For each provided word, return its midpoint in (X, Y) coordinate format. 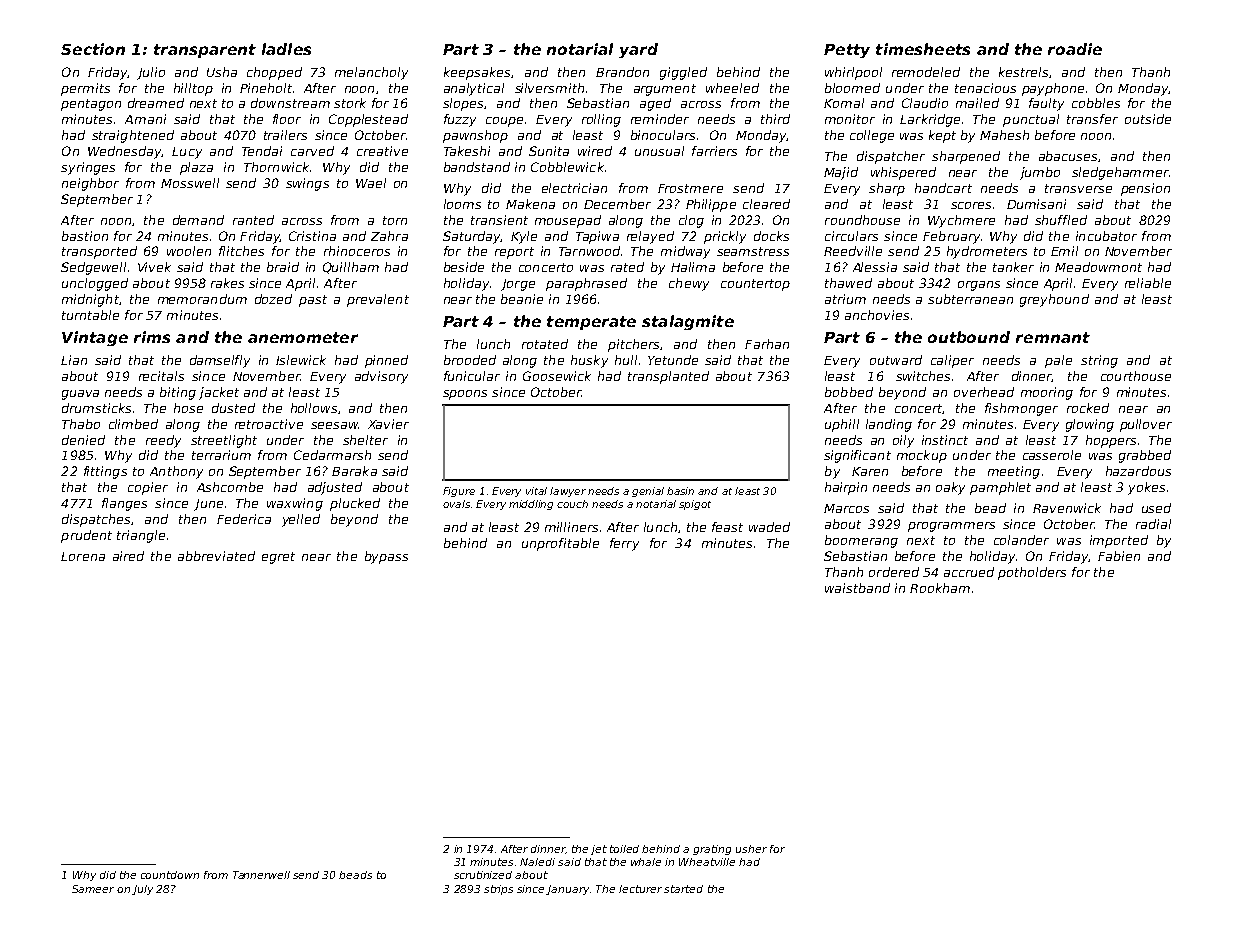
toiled (624, 849)
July (142, 890)
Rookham (940, 588)
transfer (1092, 119)
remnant (1053, 337)
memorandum (202, 299)
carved (312, 151)
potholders (1032, 573)
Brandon (622, 72)
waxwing (295, 504)
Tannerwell (261, 875)
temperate (591, 323)
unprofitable (560, 544)
